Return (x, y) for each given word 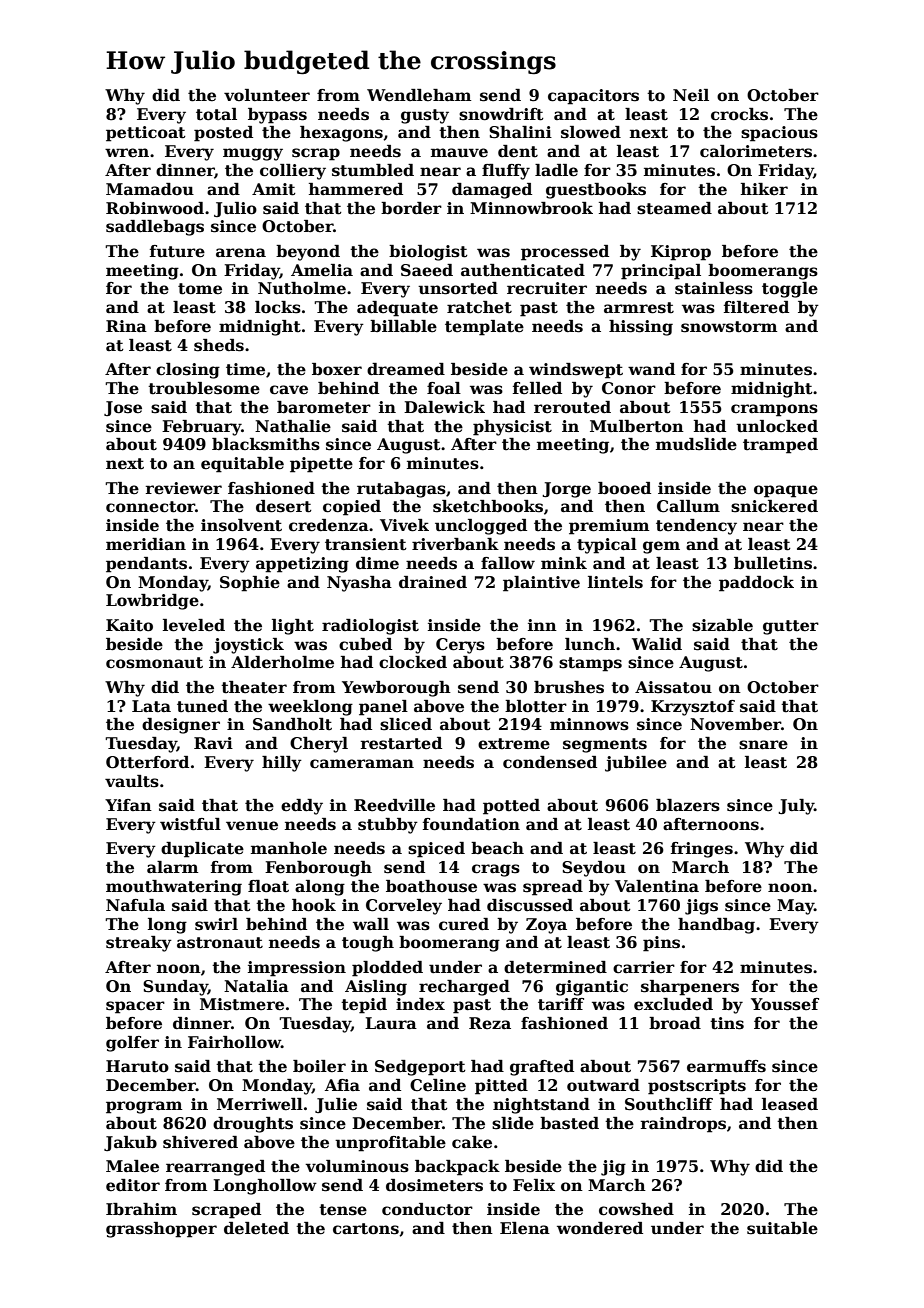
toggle (790, 290)
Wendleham (419, 95)
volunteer (267, 95)
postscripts (697, 1087)
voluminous (357, 1166)
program (144, 1107)
